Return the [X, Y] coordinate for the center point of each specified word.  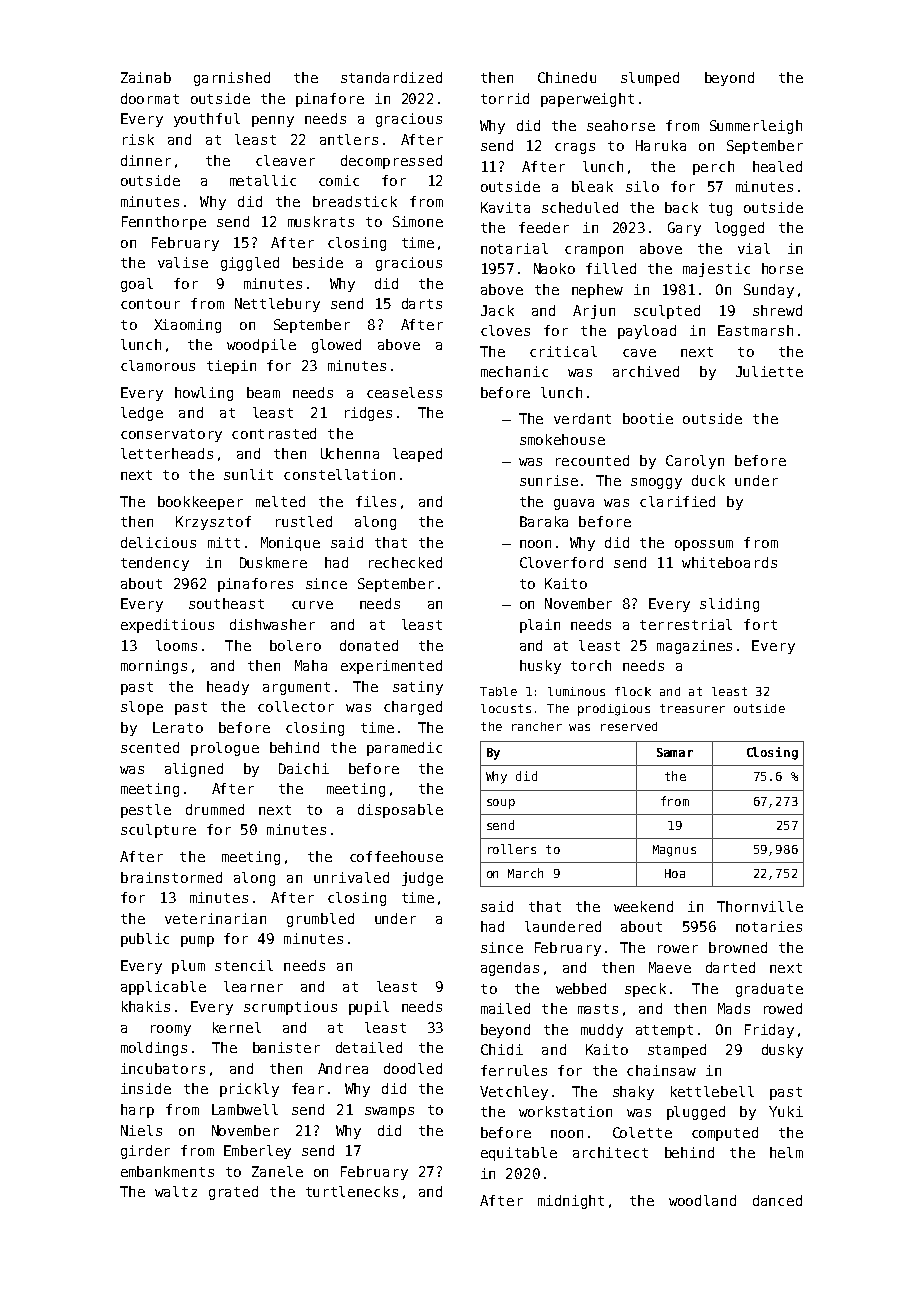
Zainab [146, 77]
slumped [650, 79]
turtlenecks [352, 1191]
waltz [176, 1191]
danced [777, 1200]
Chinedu [567, 77]
